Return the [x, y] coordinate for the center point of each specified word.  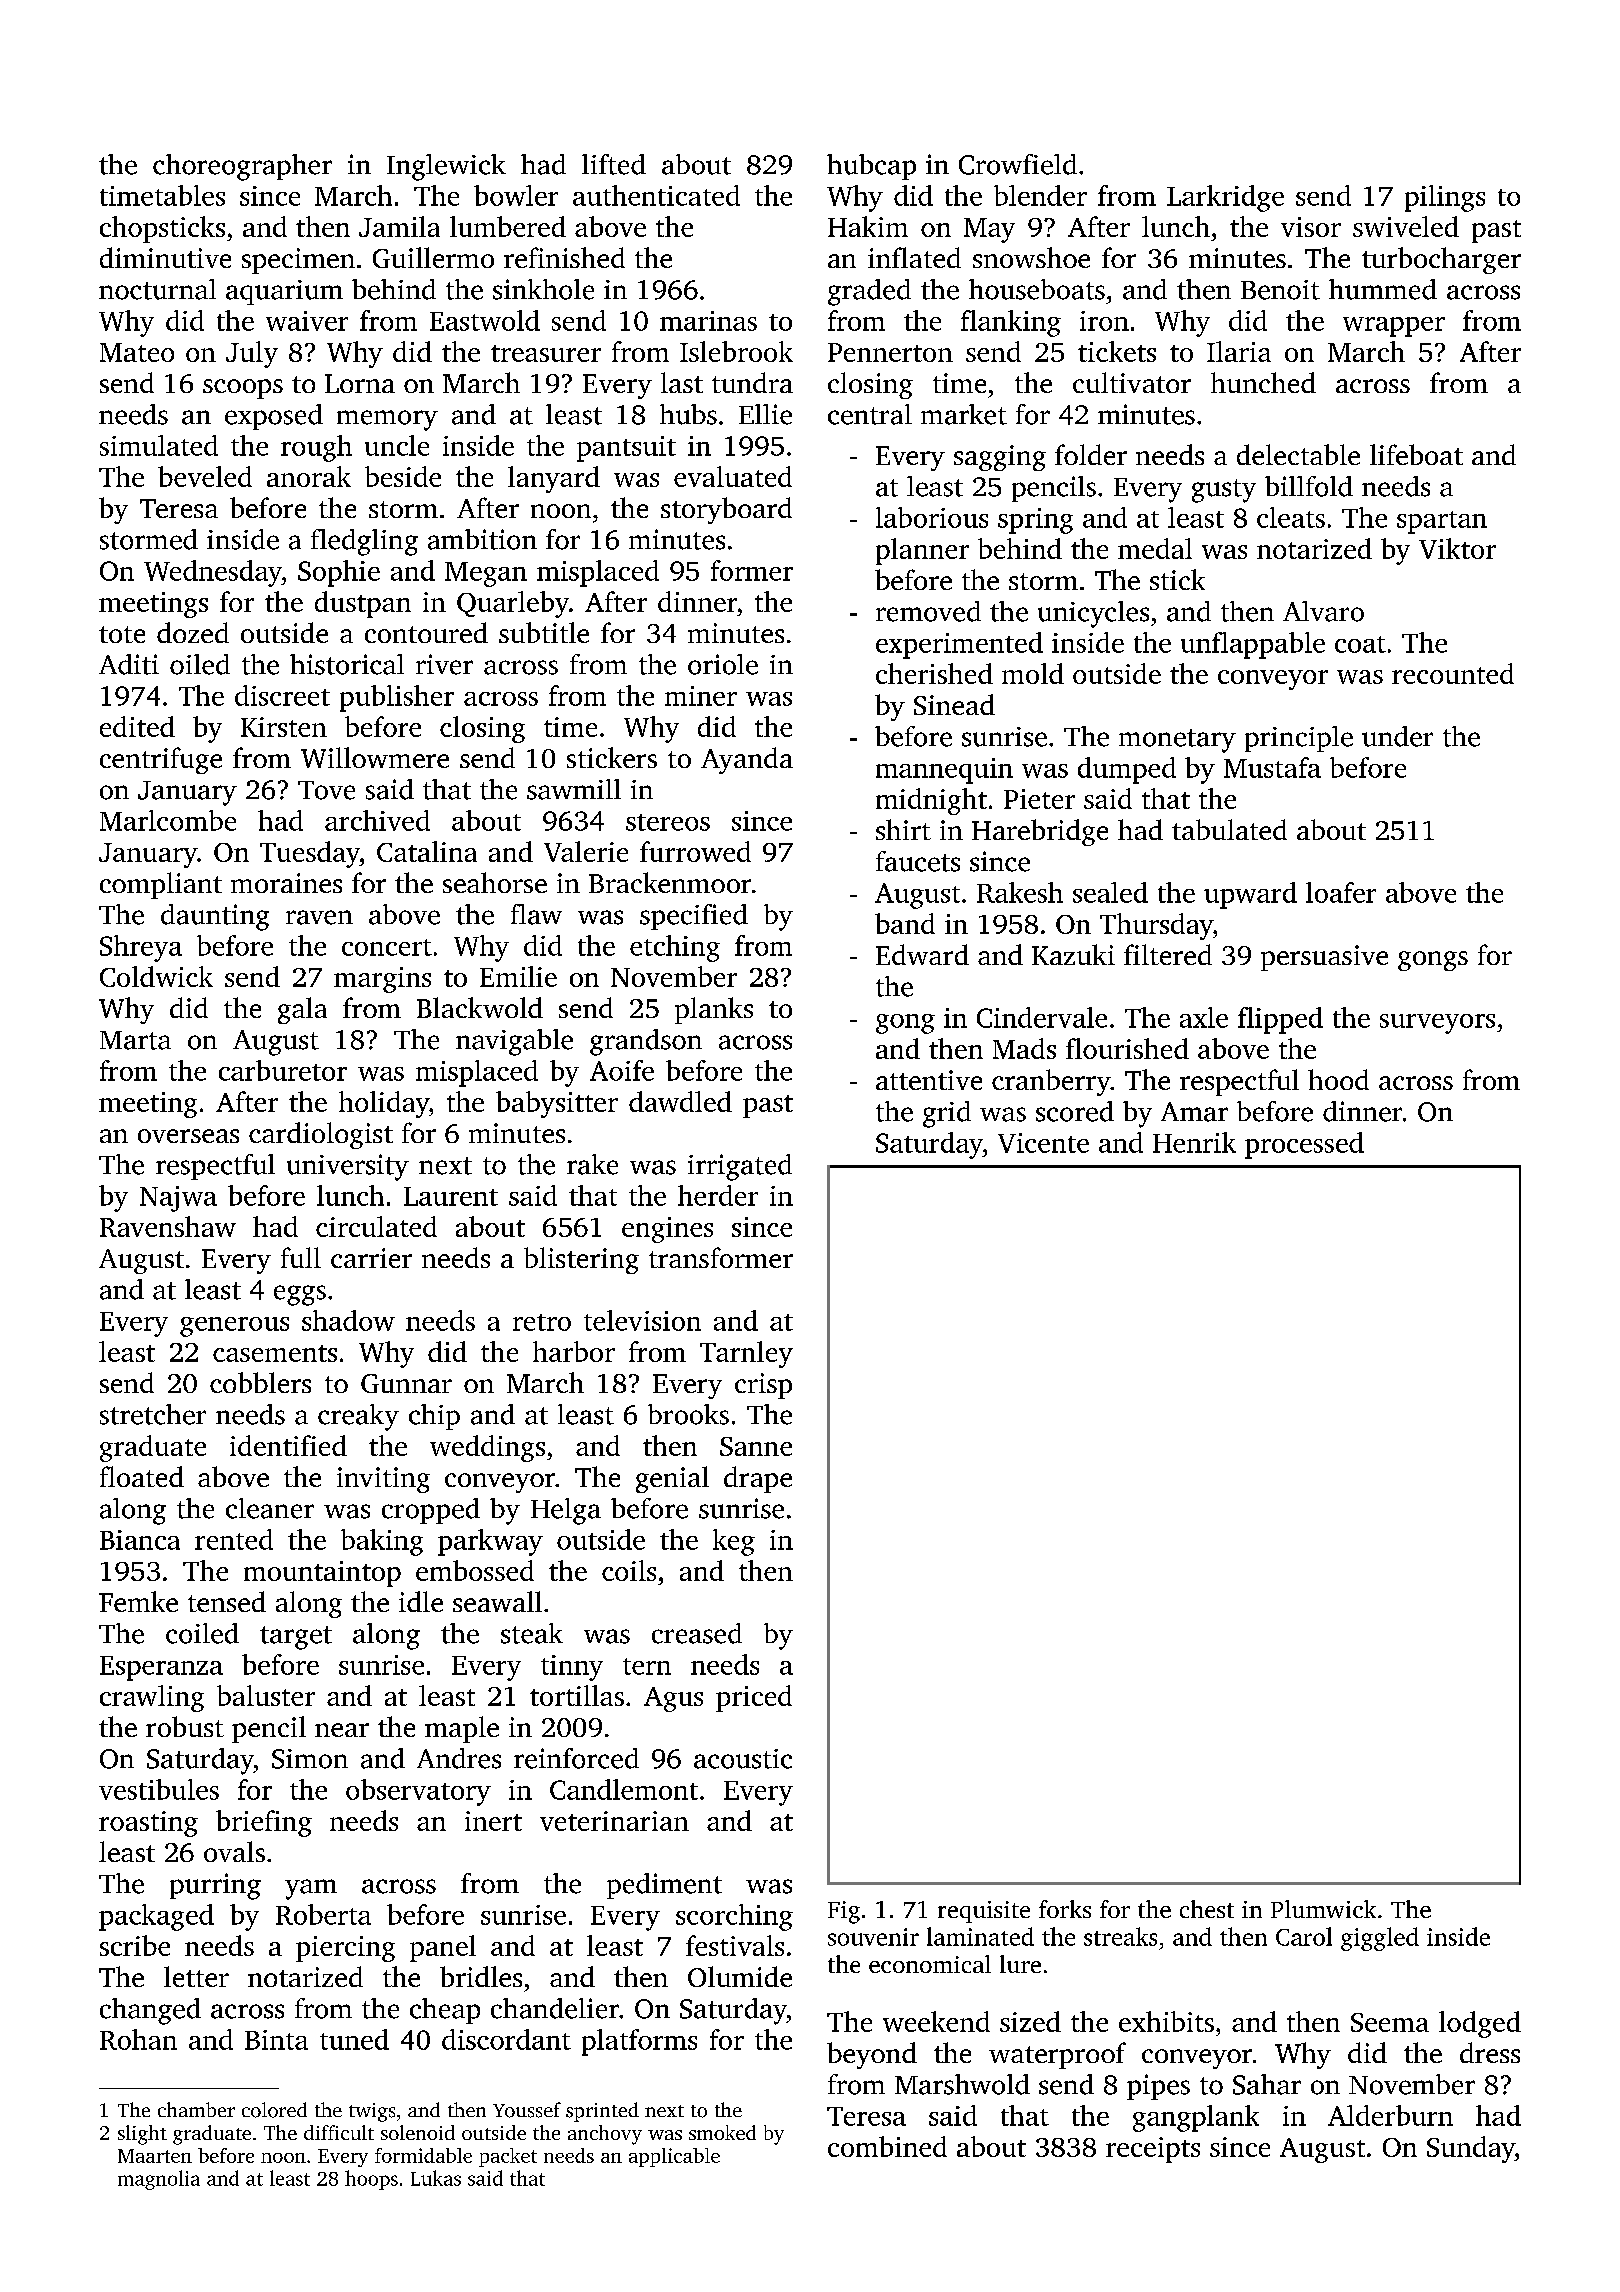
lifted [614, 164]
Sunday [1471, 2149]
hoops [371, 2180]
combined [887, 2146]
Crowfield [1018, 164]
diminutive [165, 257]
